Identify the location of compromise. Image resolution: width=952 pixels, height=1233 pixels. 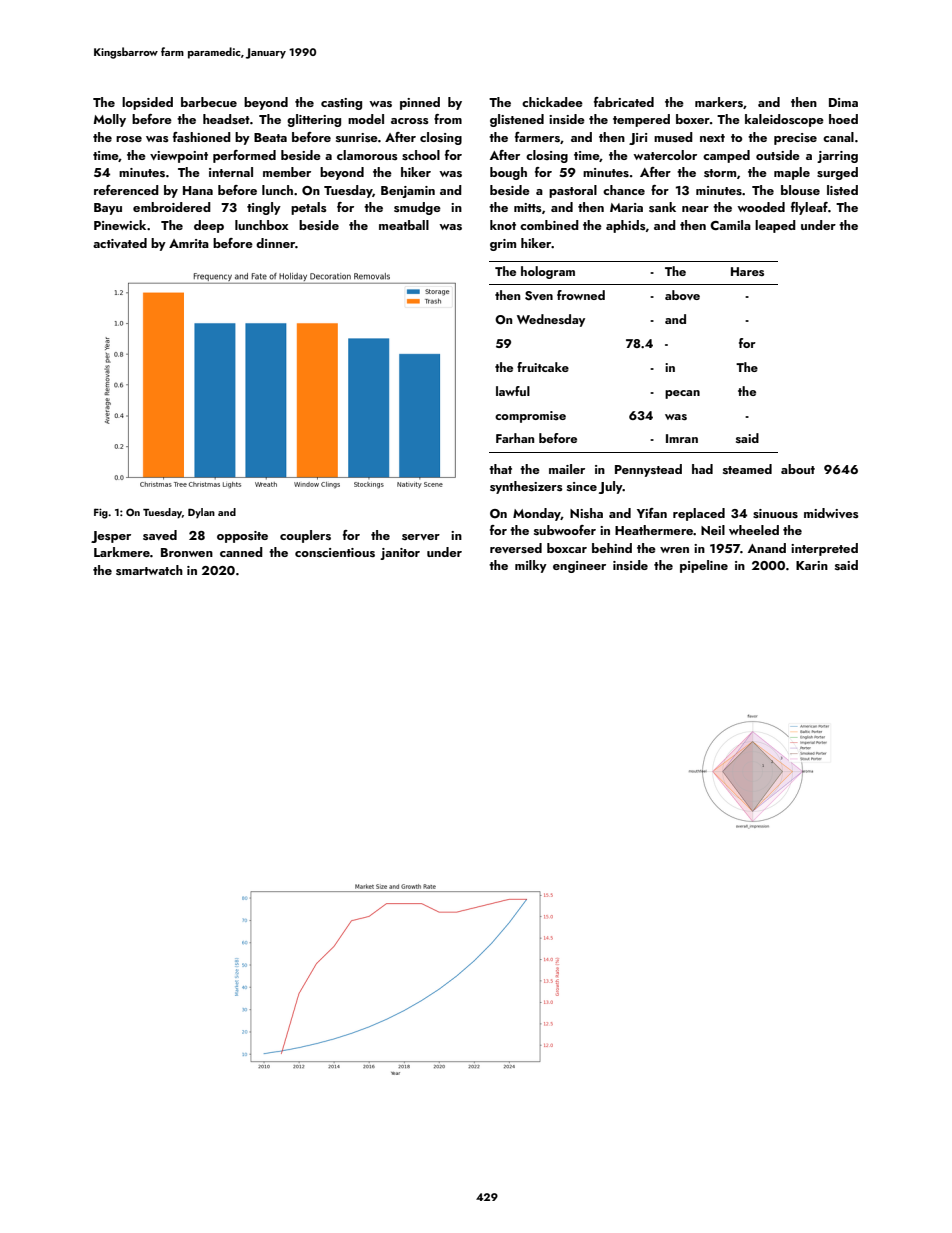
(530, 417).
